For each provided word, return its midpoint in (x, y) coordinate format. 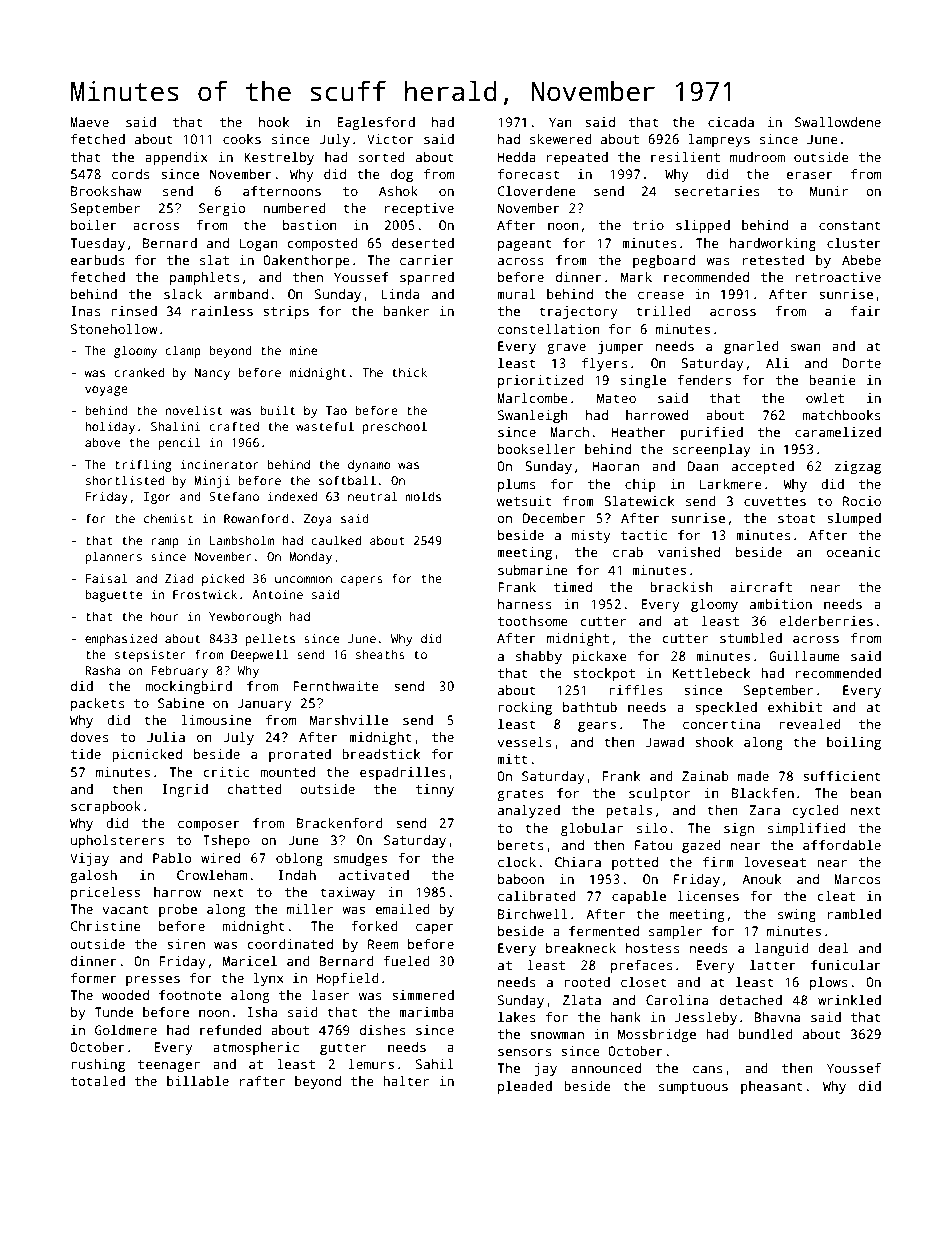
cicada (731, 122)
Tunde (114, 1012)
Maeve (89, 122)
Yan (560, 122)
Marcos (857, 879)
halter (406, 1081)
